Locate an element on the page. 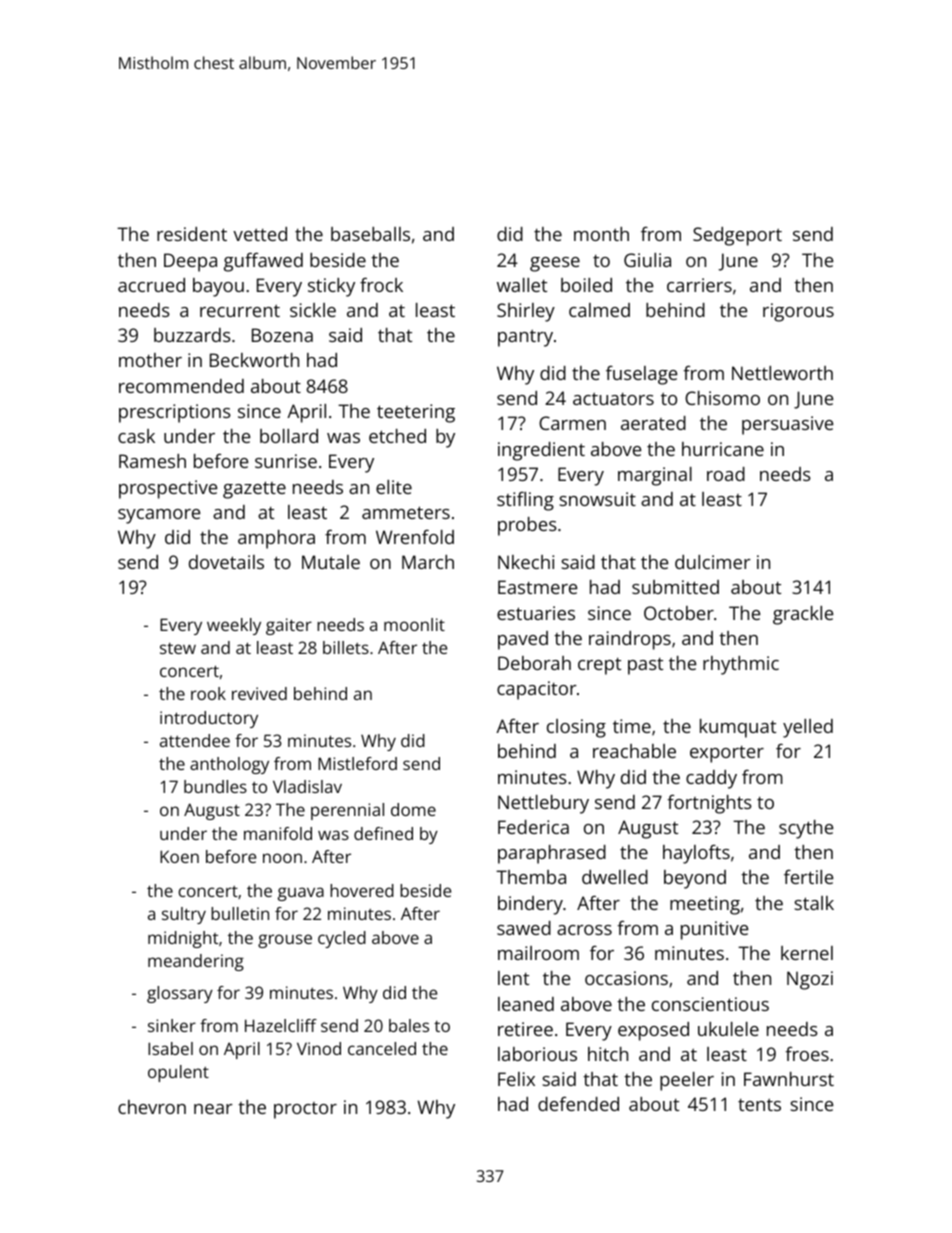 This document has height=1233, width=952. sunrise is located at coordinates (286, 461).
